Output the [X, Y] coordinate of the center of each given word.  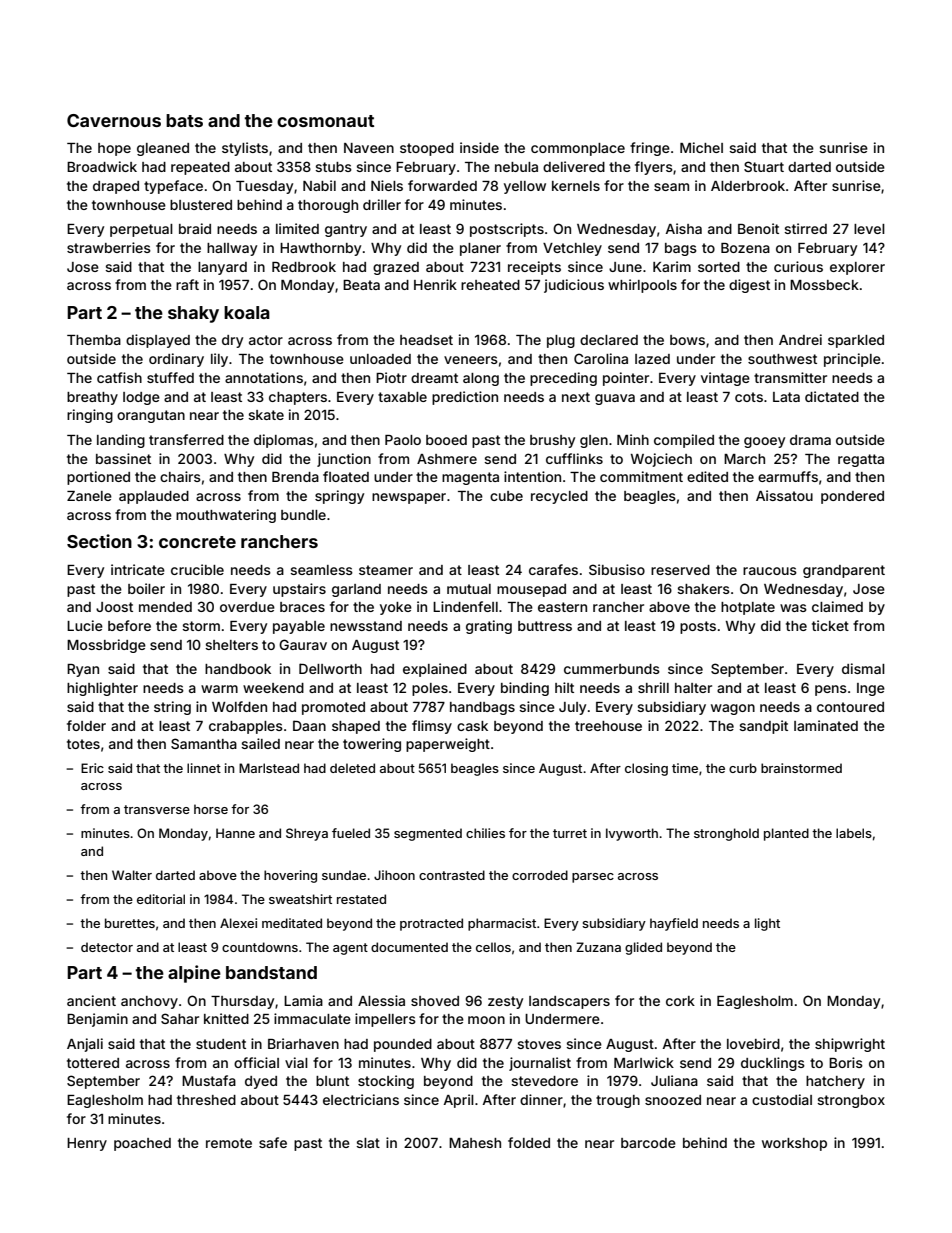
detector [107, 947]
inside [479, 147]
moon [486, 1020]
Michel [701, 147]
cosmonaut [325, 121]
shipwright [850, 1045]
